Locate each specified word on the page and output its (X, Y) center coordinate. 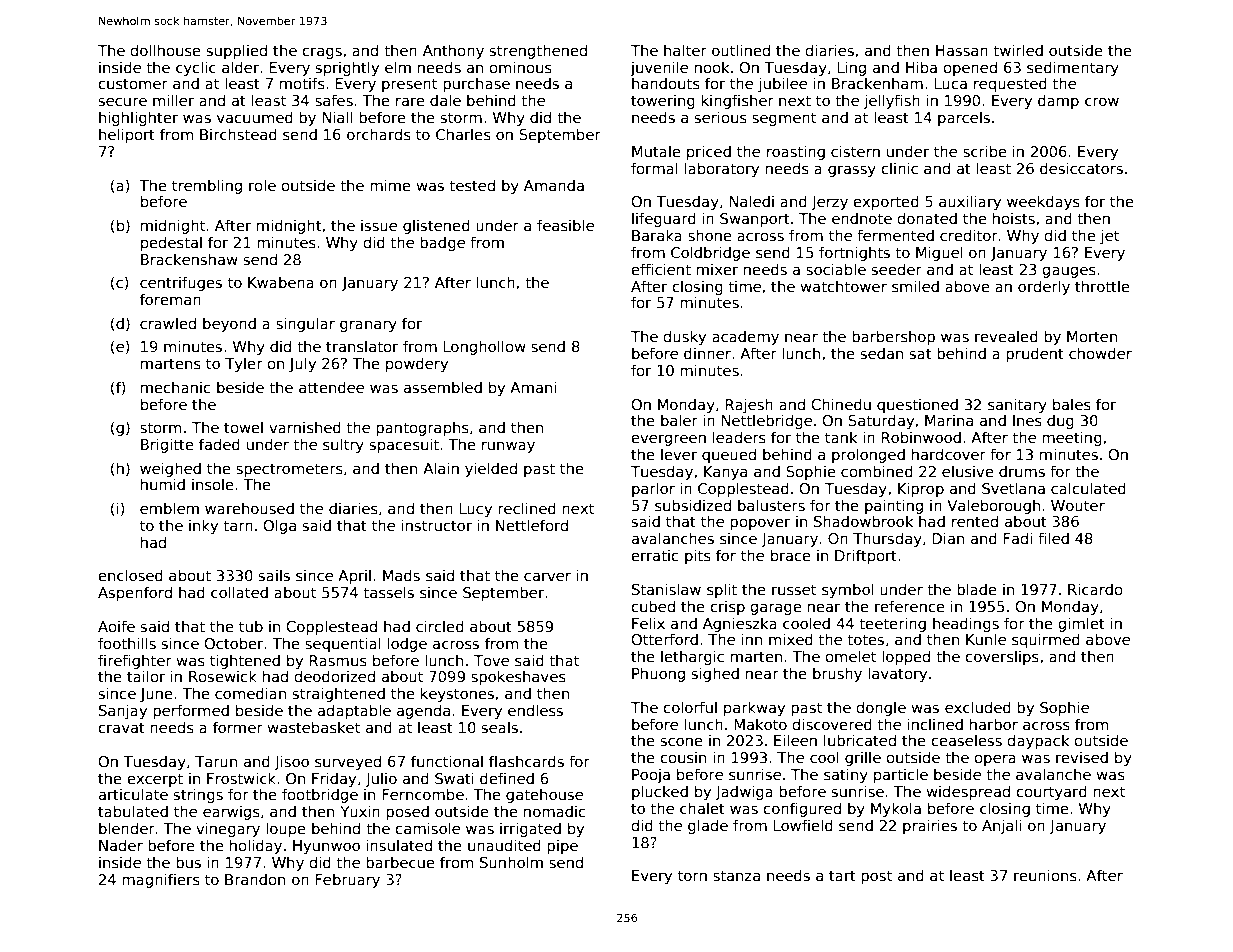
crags (322, 53)
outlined (741, 50)
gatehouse (544, 796)
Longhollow (484, 347)
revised (1082, 757)
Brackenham (877, 83)
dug (1060, 422)
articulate (133, 794)
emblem (169, 508)
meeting (1072, 438)
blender (127, 828)
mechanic (175, 387)
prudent (1035, 354)
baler (679, 420)
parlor (653, 489)
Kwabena (281, 282)
